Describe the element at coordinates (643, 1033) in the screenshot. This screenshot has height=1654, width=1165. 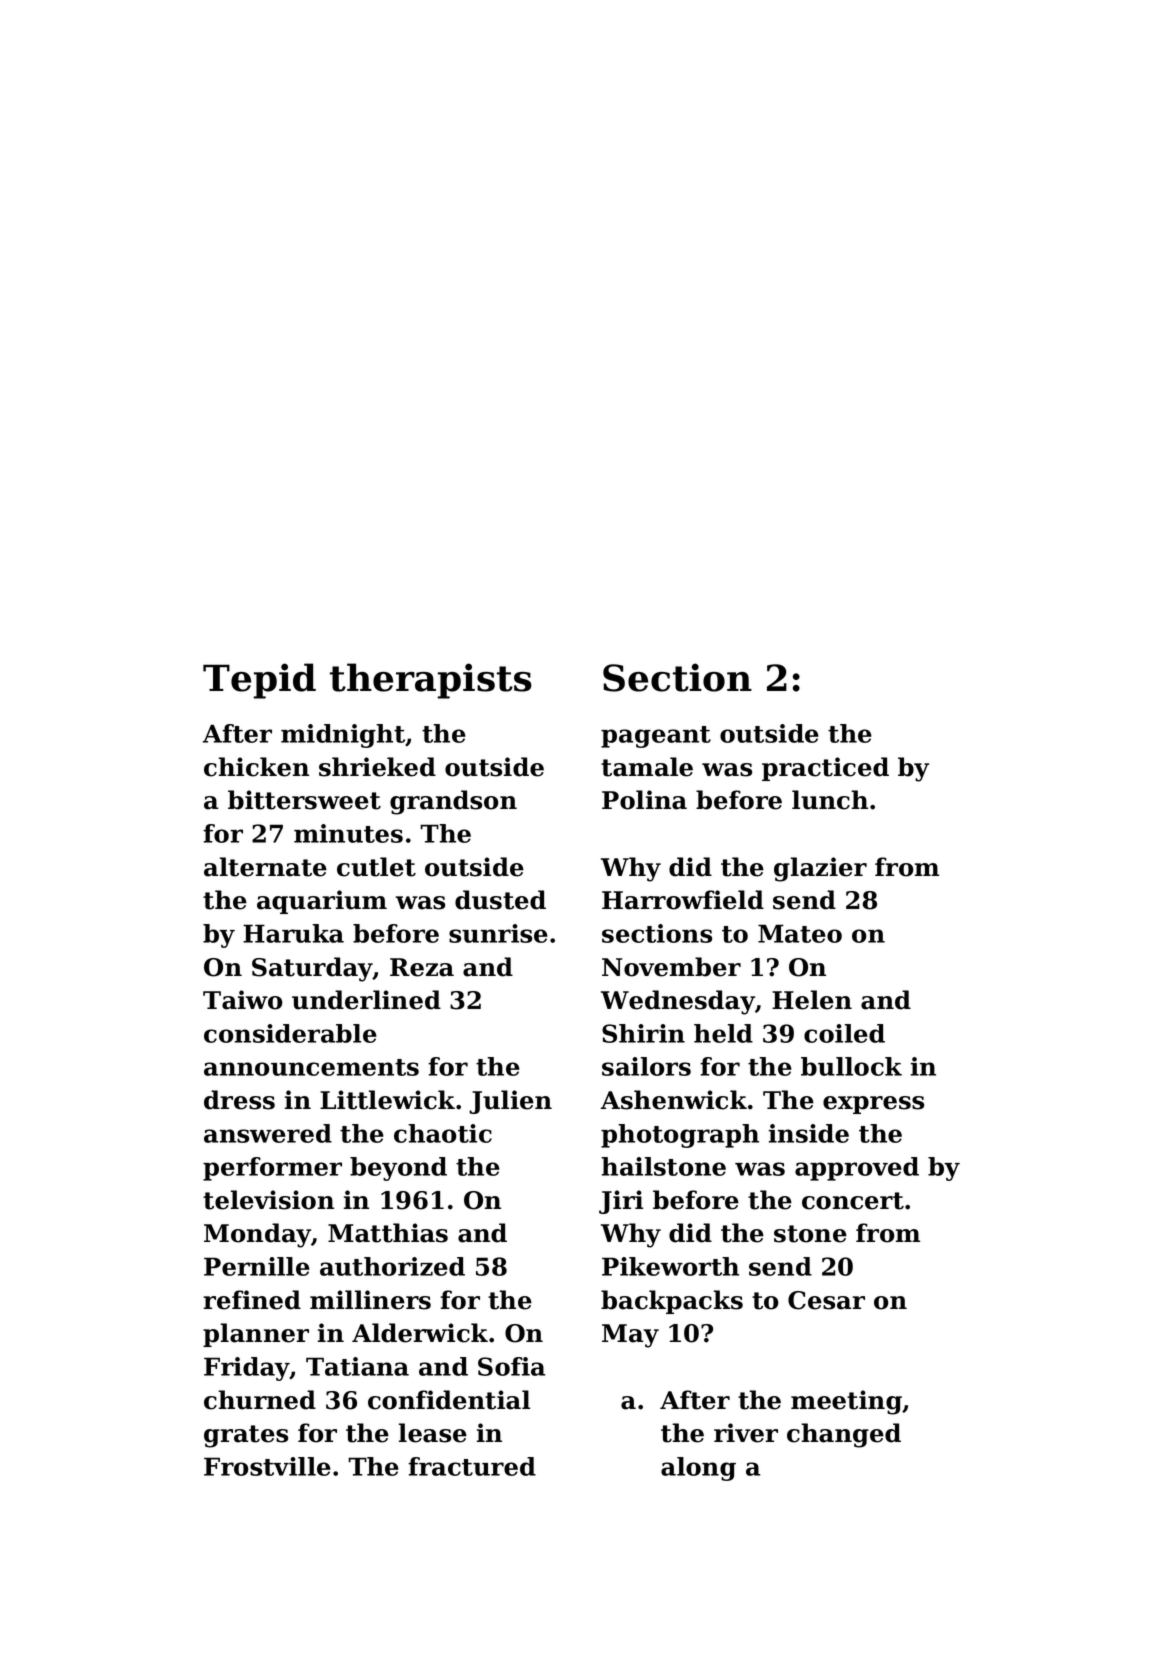
I see `Shirin` at that location.
